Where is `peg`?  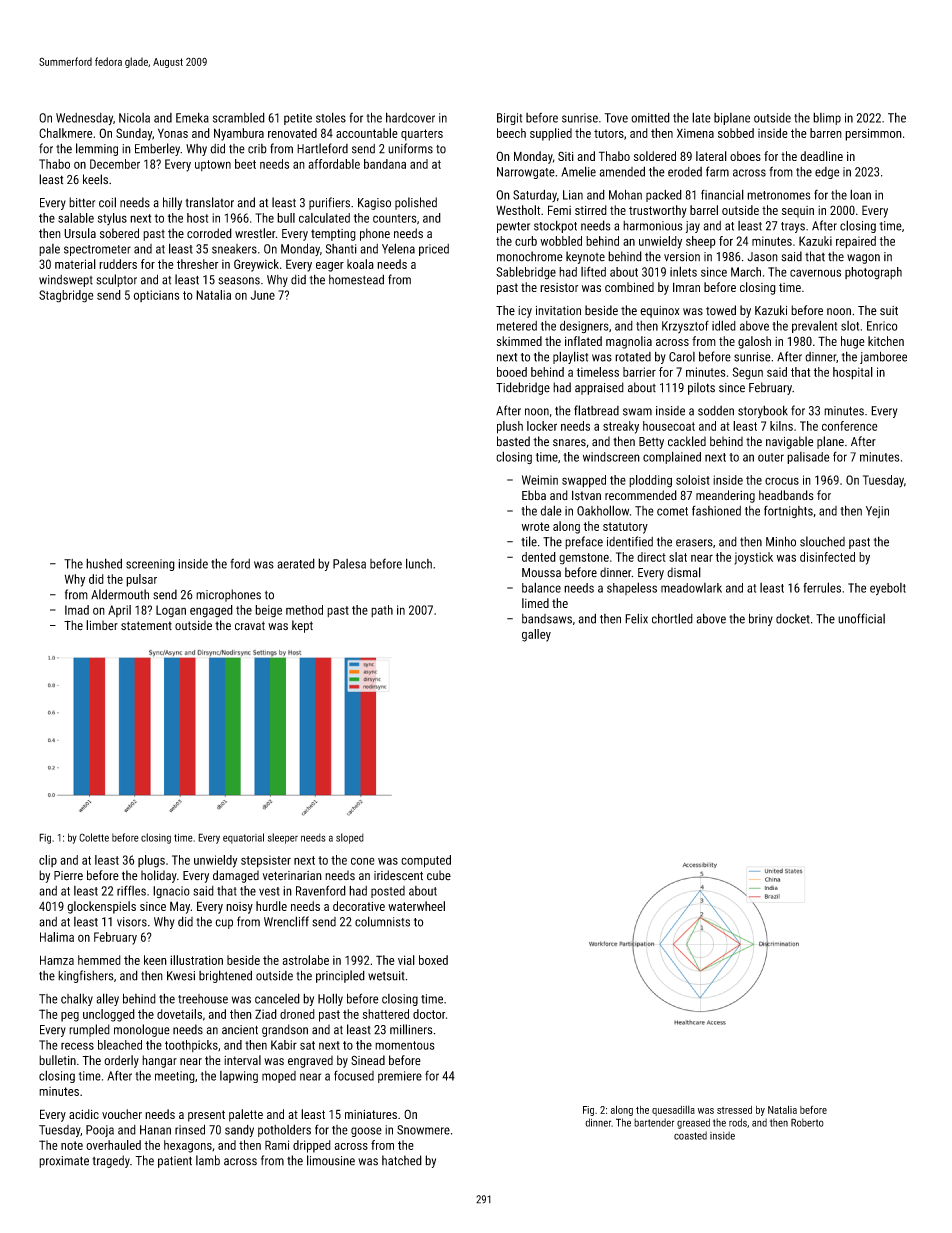
peg is located at coordinates (70, 1017).
